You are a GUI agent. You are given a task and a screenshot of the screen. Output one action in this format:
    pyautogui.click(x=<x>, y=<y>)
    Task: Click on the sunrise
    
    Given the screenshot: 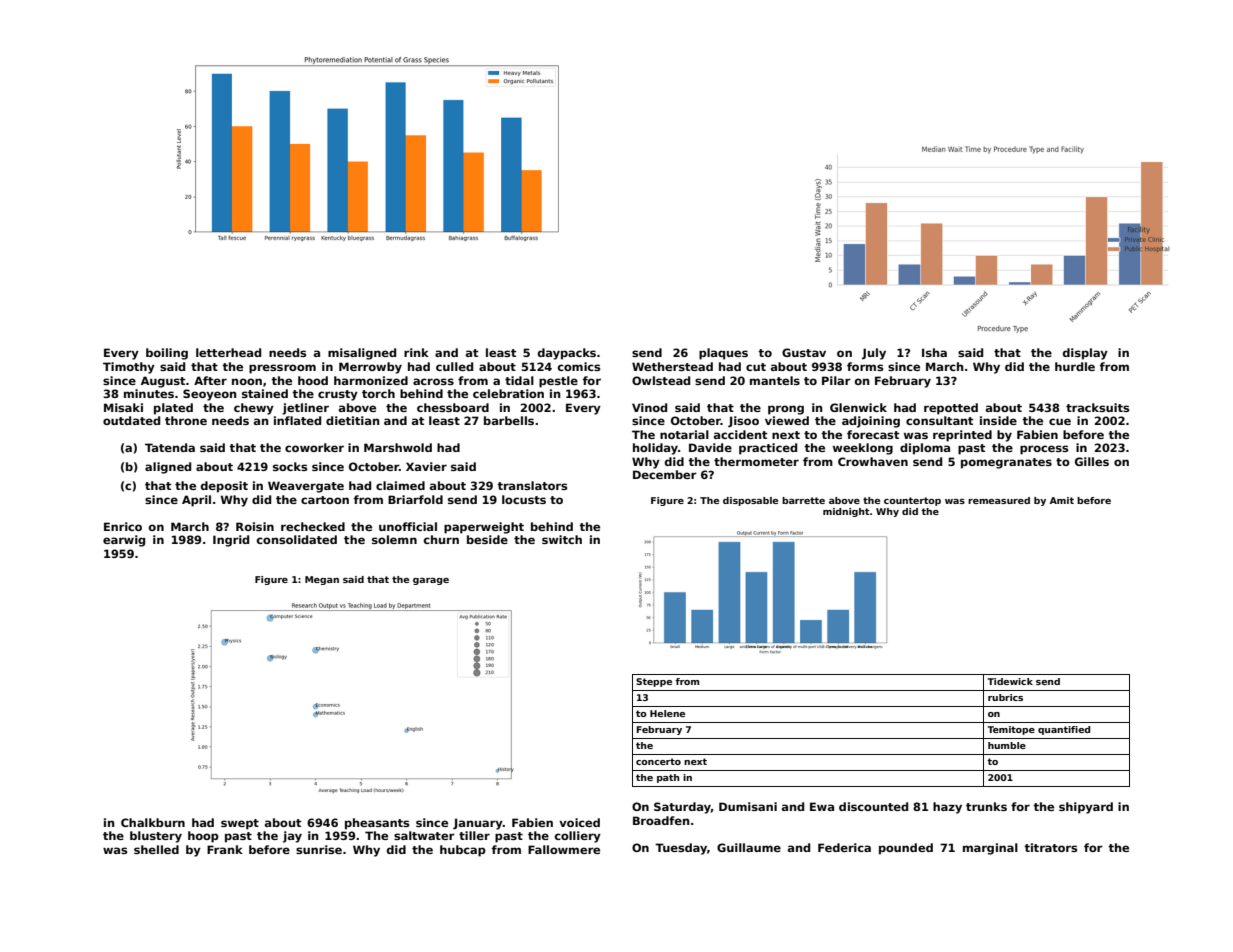 What is the action you would take?
    pyautogui.click(x=319, y=849)
